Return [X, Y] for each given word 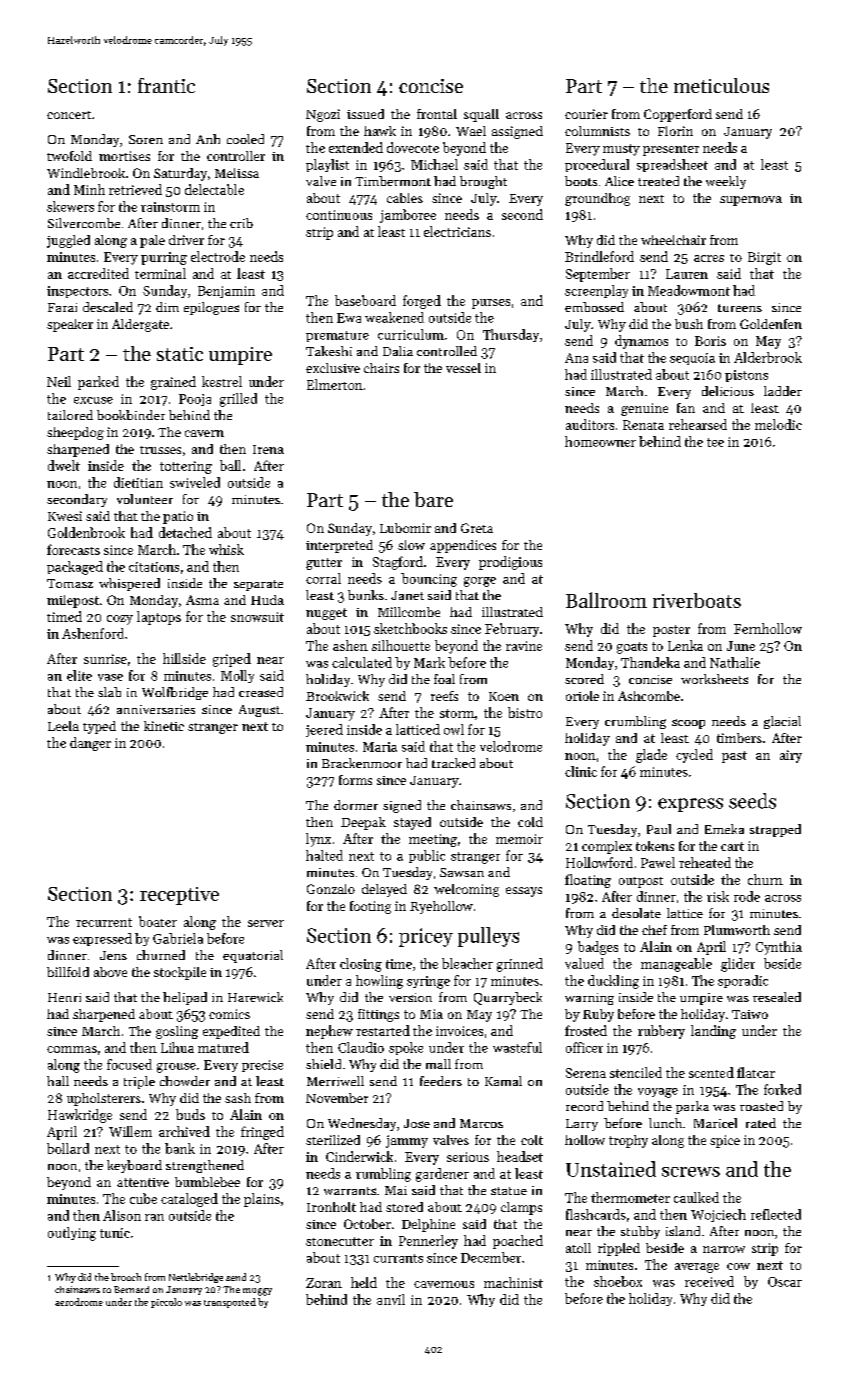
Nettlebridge [196, 1278]
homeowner [600, 441]
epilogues [211, 308]
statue [509, 1191]
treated [658, 181]
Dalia [398, 351]
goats [632, 648]
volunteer [145, 499]
